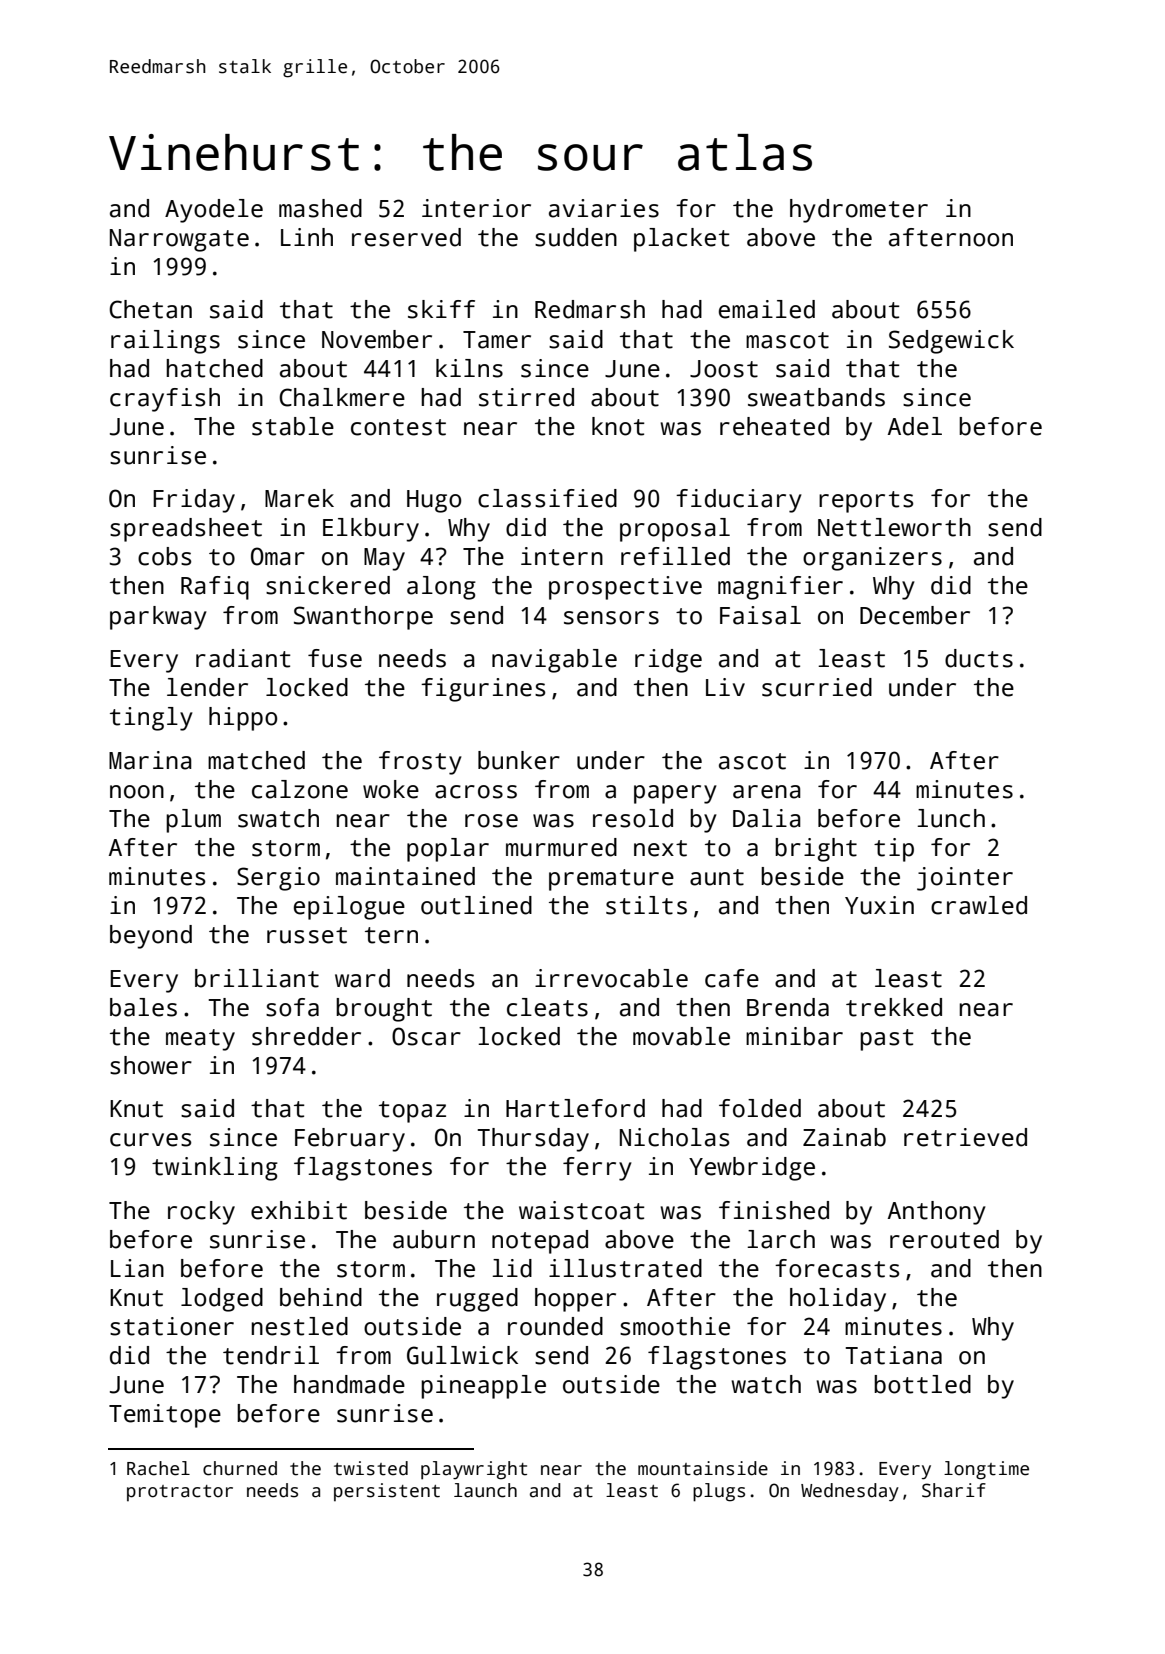 The image size is (1165, 1654). I want to click on Ayodele, so click(214, 211).
